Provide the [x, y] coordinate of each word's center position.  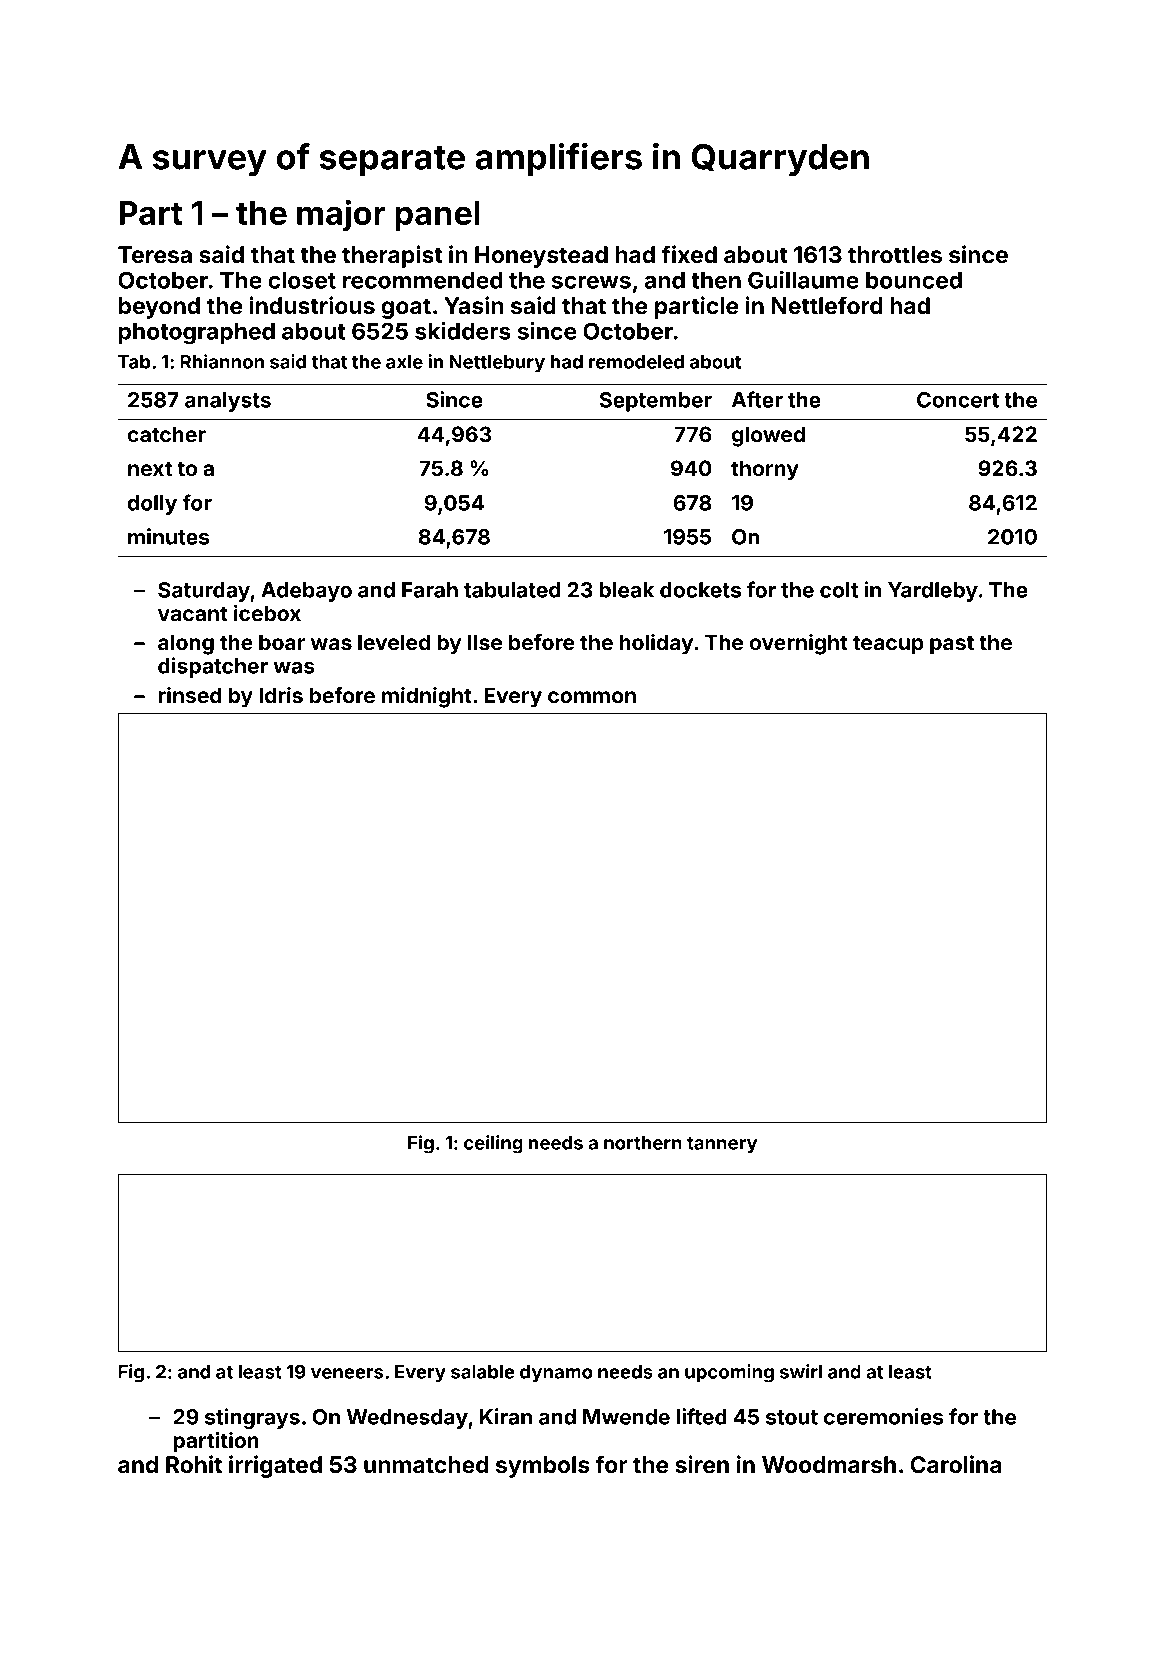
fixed [689, 254]
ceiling [493, 1144]
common [592, 697]
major [341, 216]
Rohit [194, 1464]
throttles [895, 255]
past [952, 645]
